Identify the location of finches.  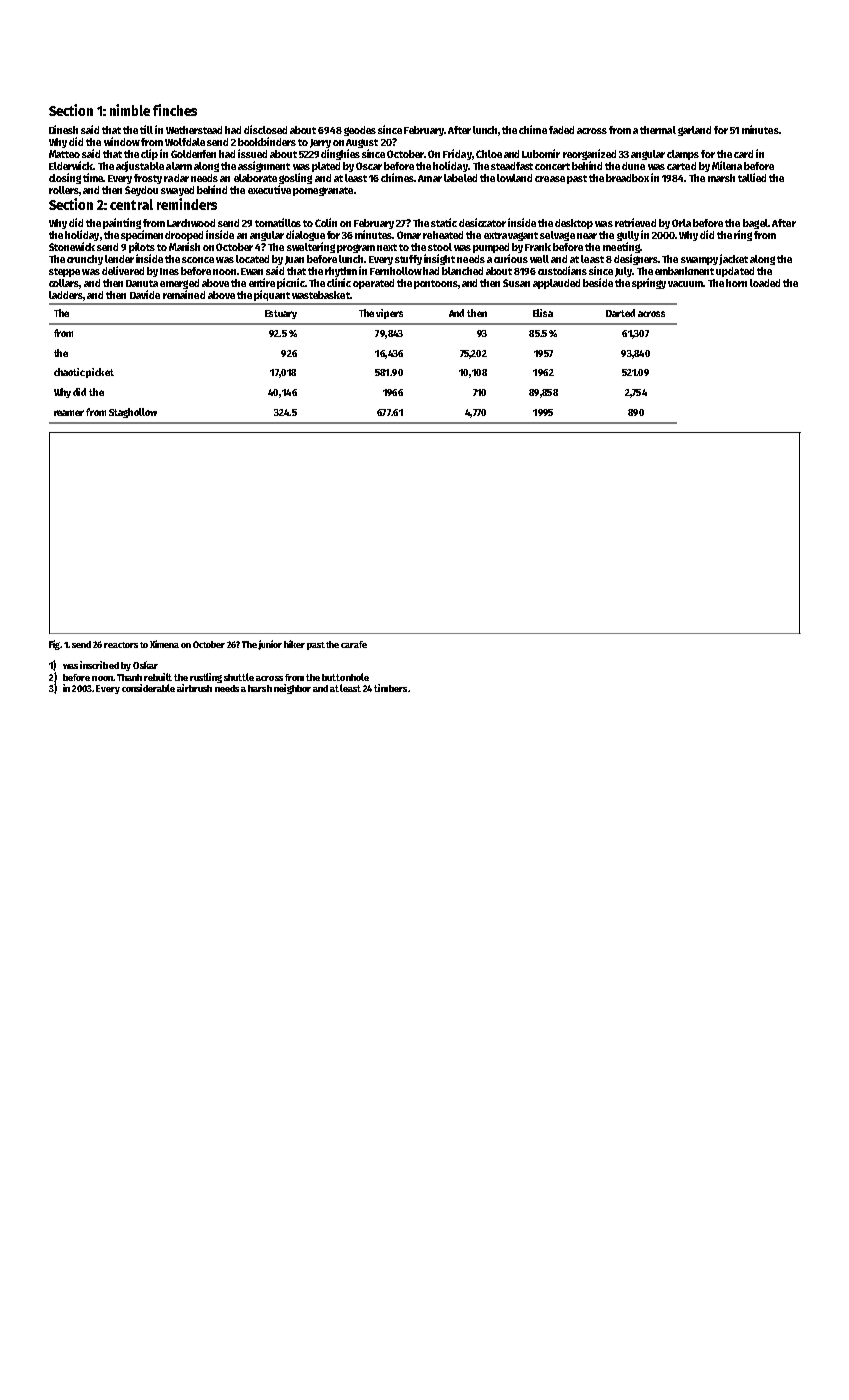
(175, 110).
